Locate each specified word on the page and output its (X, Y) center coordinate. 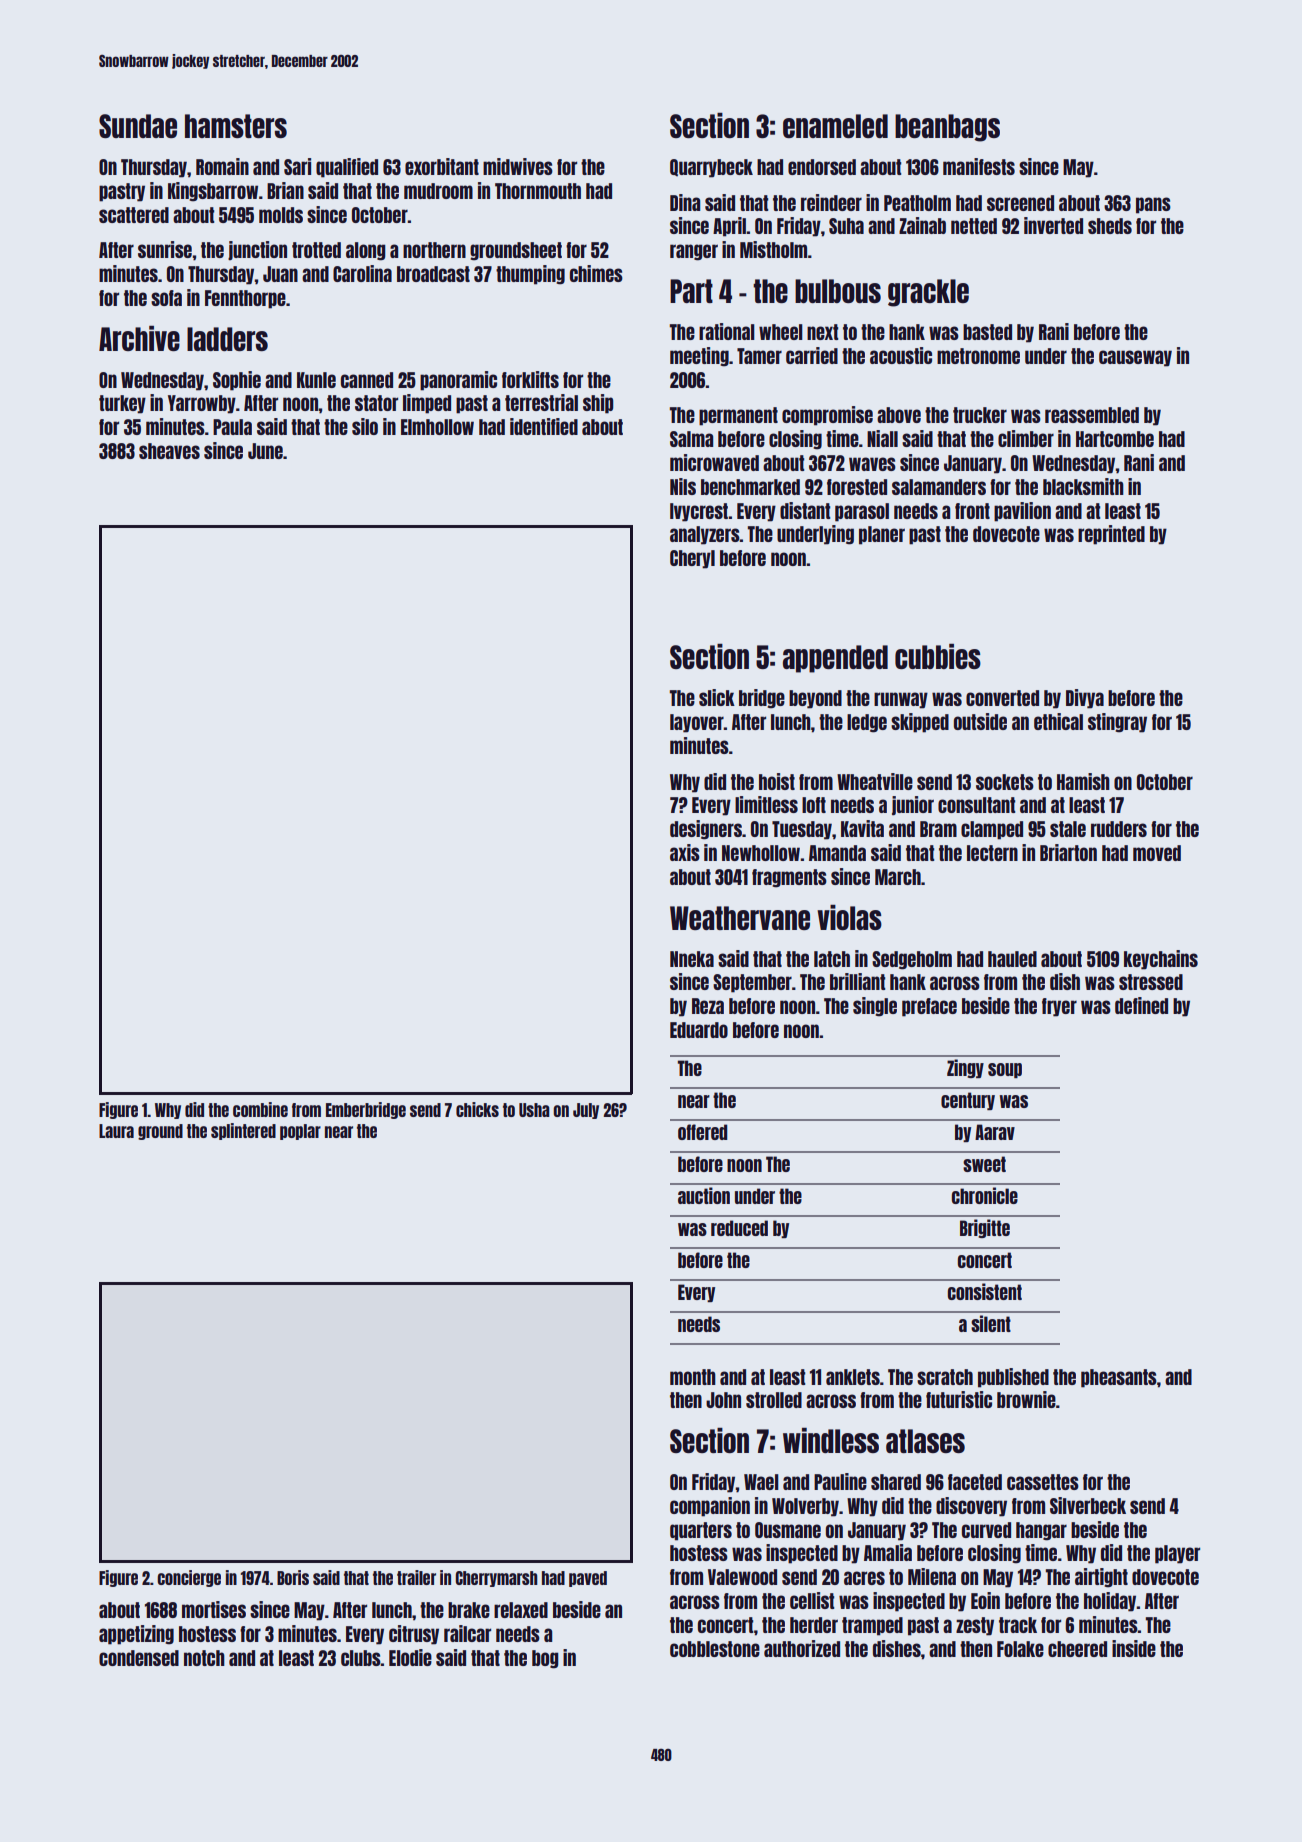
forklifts (530, 379)
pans (1153, 205)
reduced (739, 1228)
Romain (222, 166)
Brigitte (985, 1228)
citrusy (414, 1635)
